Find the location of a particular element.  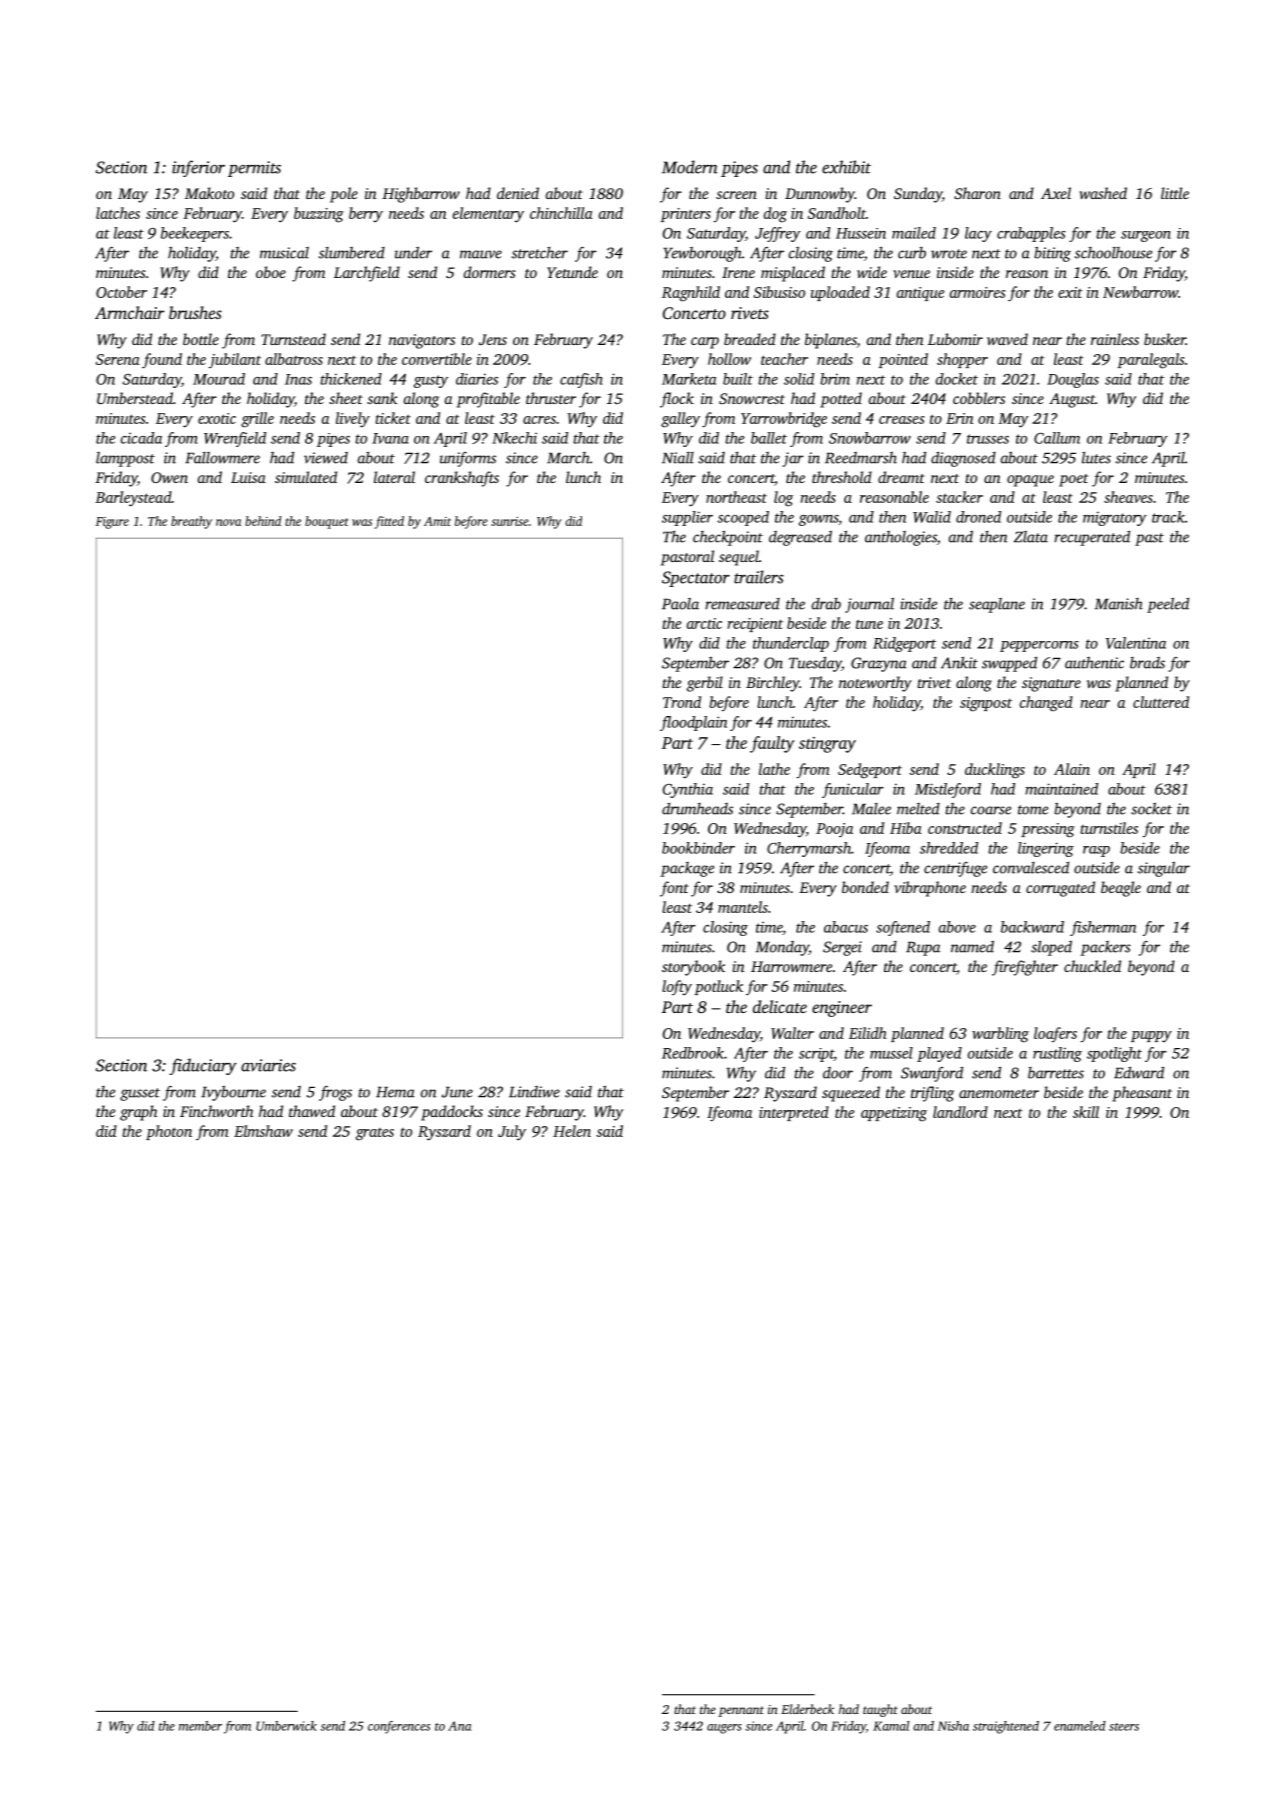

pennant is located at coordinates (741, 1711).
